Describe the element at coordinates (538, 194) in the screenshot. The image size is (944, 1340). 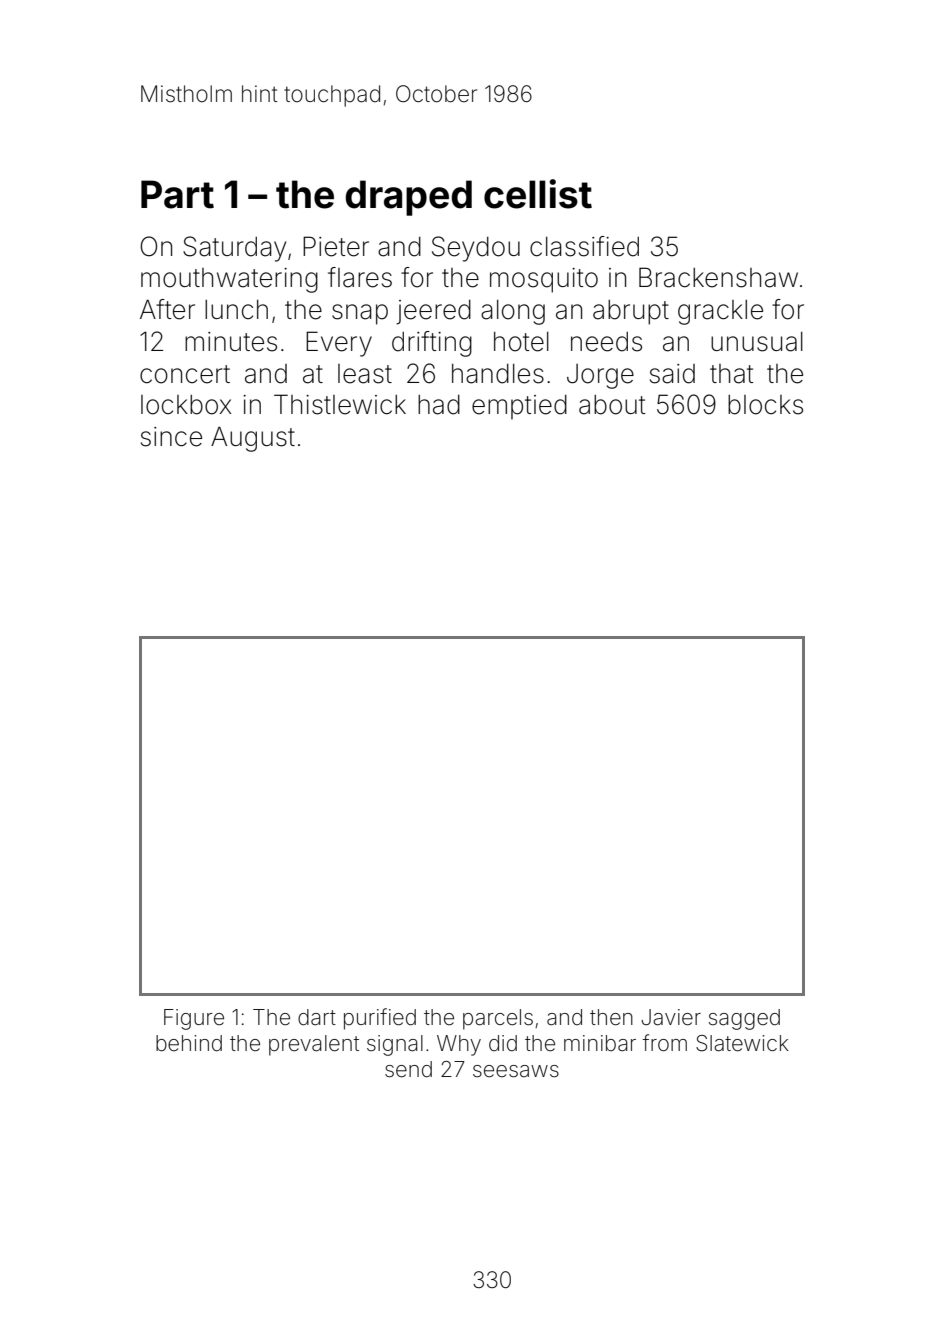
I see `cellist` at that location.
